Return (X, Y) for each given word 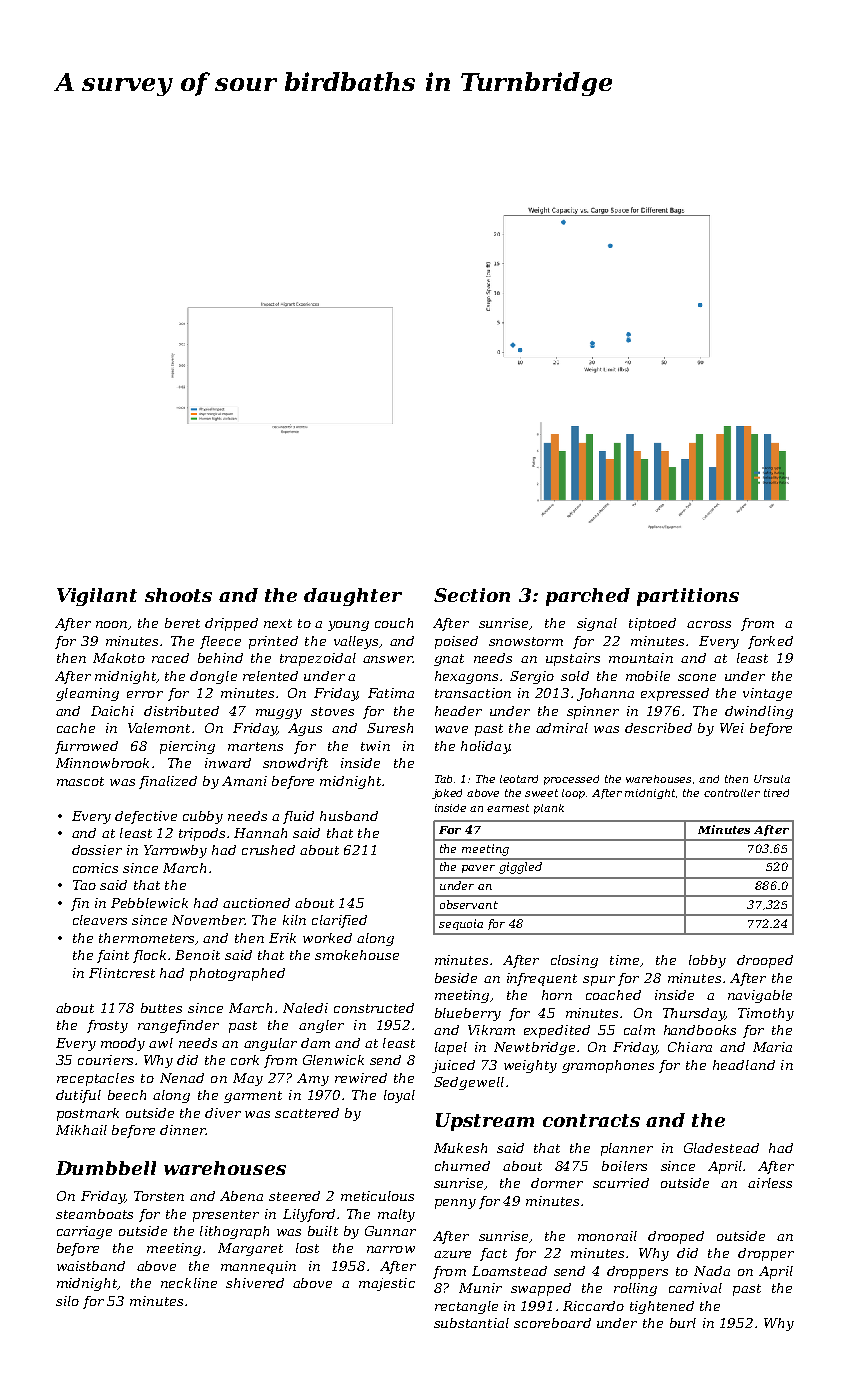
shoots (178, 595)
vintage (767, 694)
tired (776, 793)
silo (67, 1301)
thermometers (146, 938)
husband (349, 816)
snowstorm (526, 641)
